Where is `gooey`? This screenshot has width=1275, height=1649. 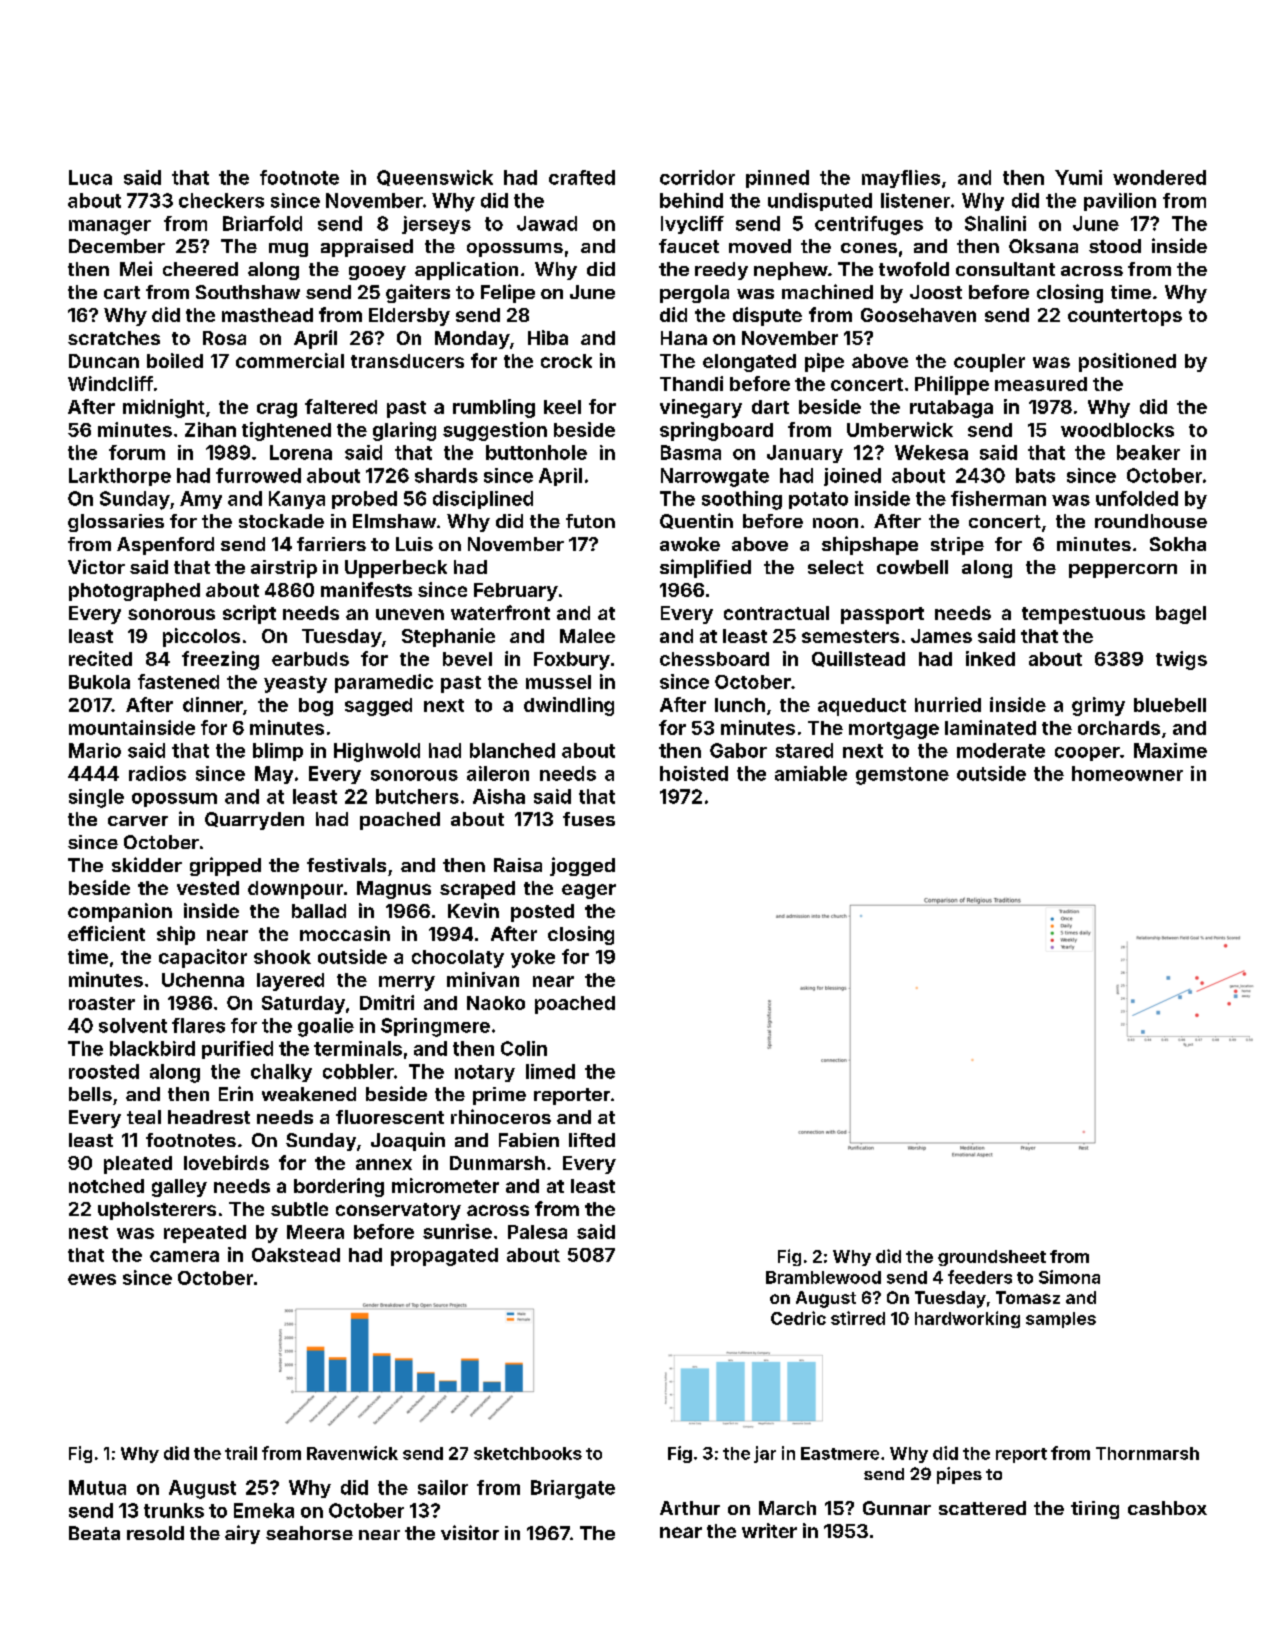 gooey is located at coordinates (377, 273).
